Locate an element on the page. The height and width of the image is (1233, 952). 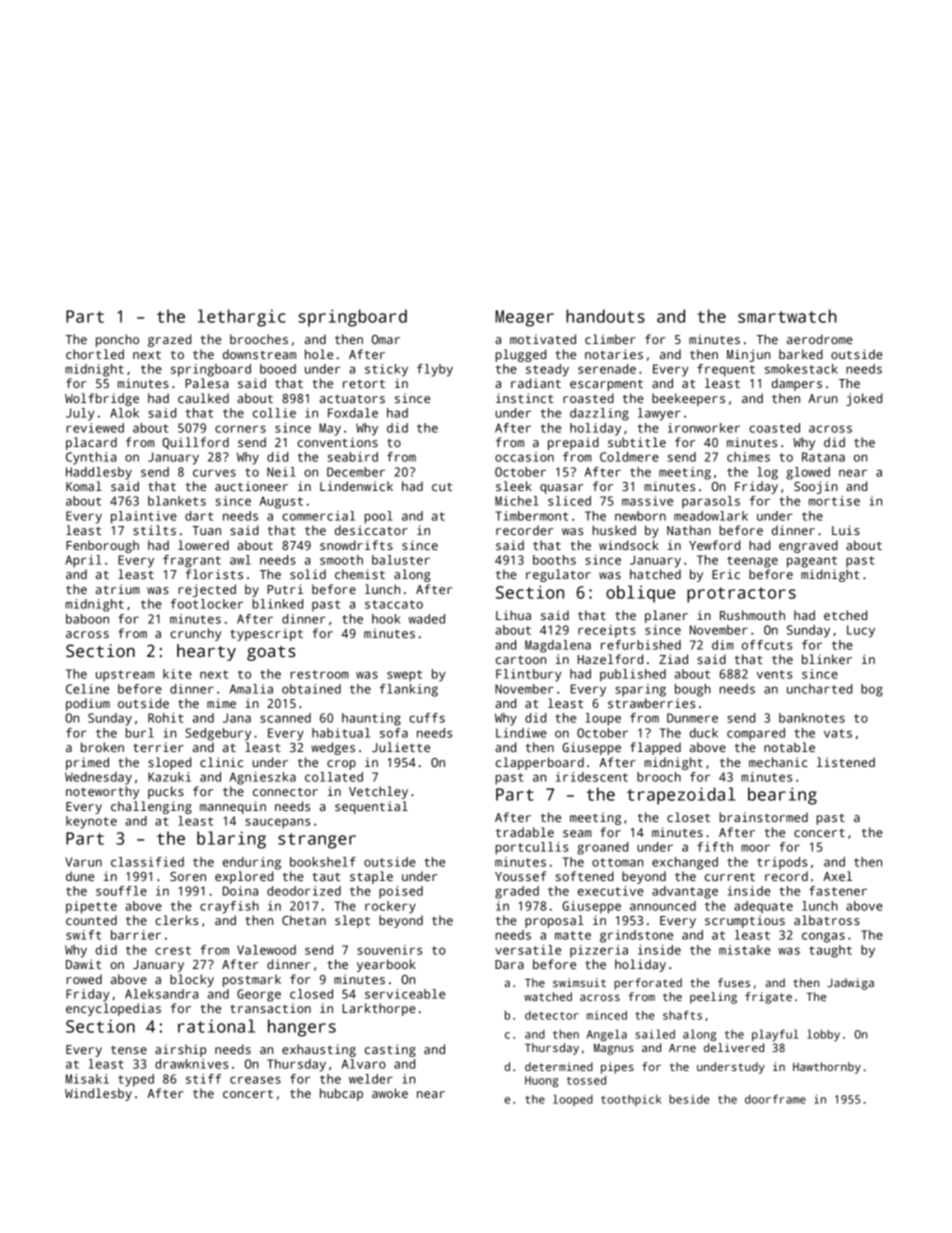
Misaki is located at coordinates (87, 1079).
